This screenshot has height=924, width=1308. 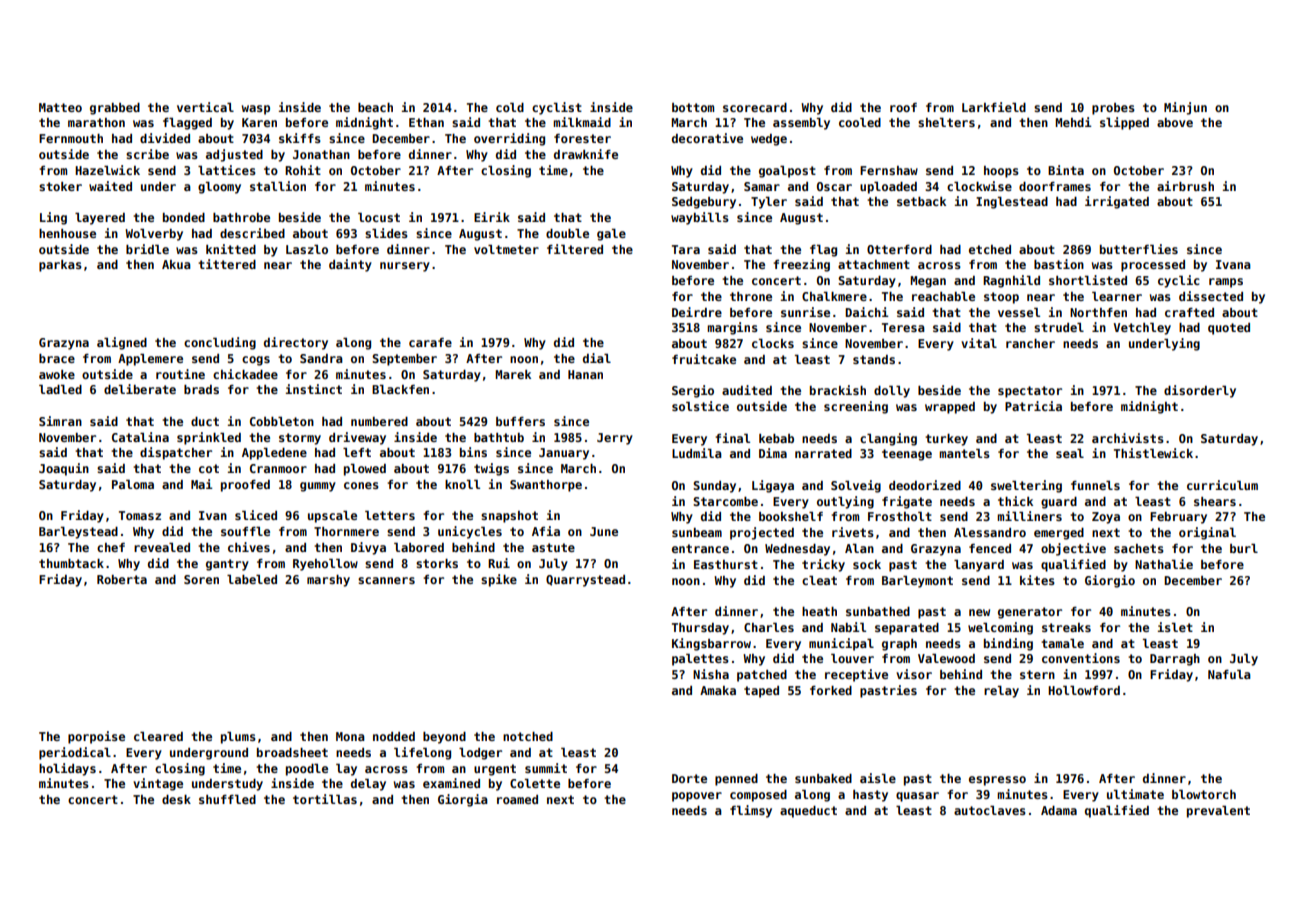 I want to click on Appledene, so click(x=274, y=454).
